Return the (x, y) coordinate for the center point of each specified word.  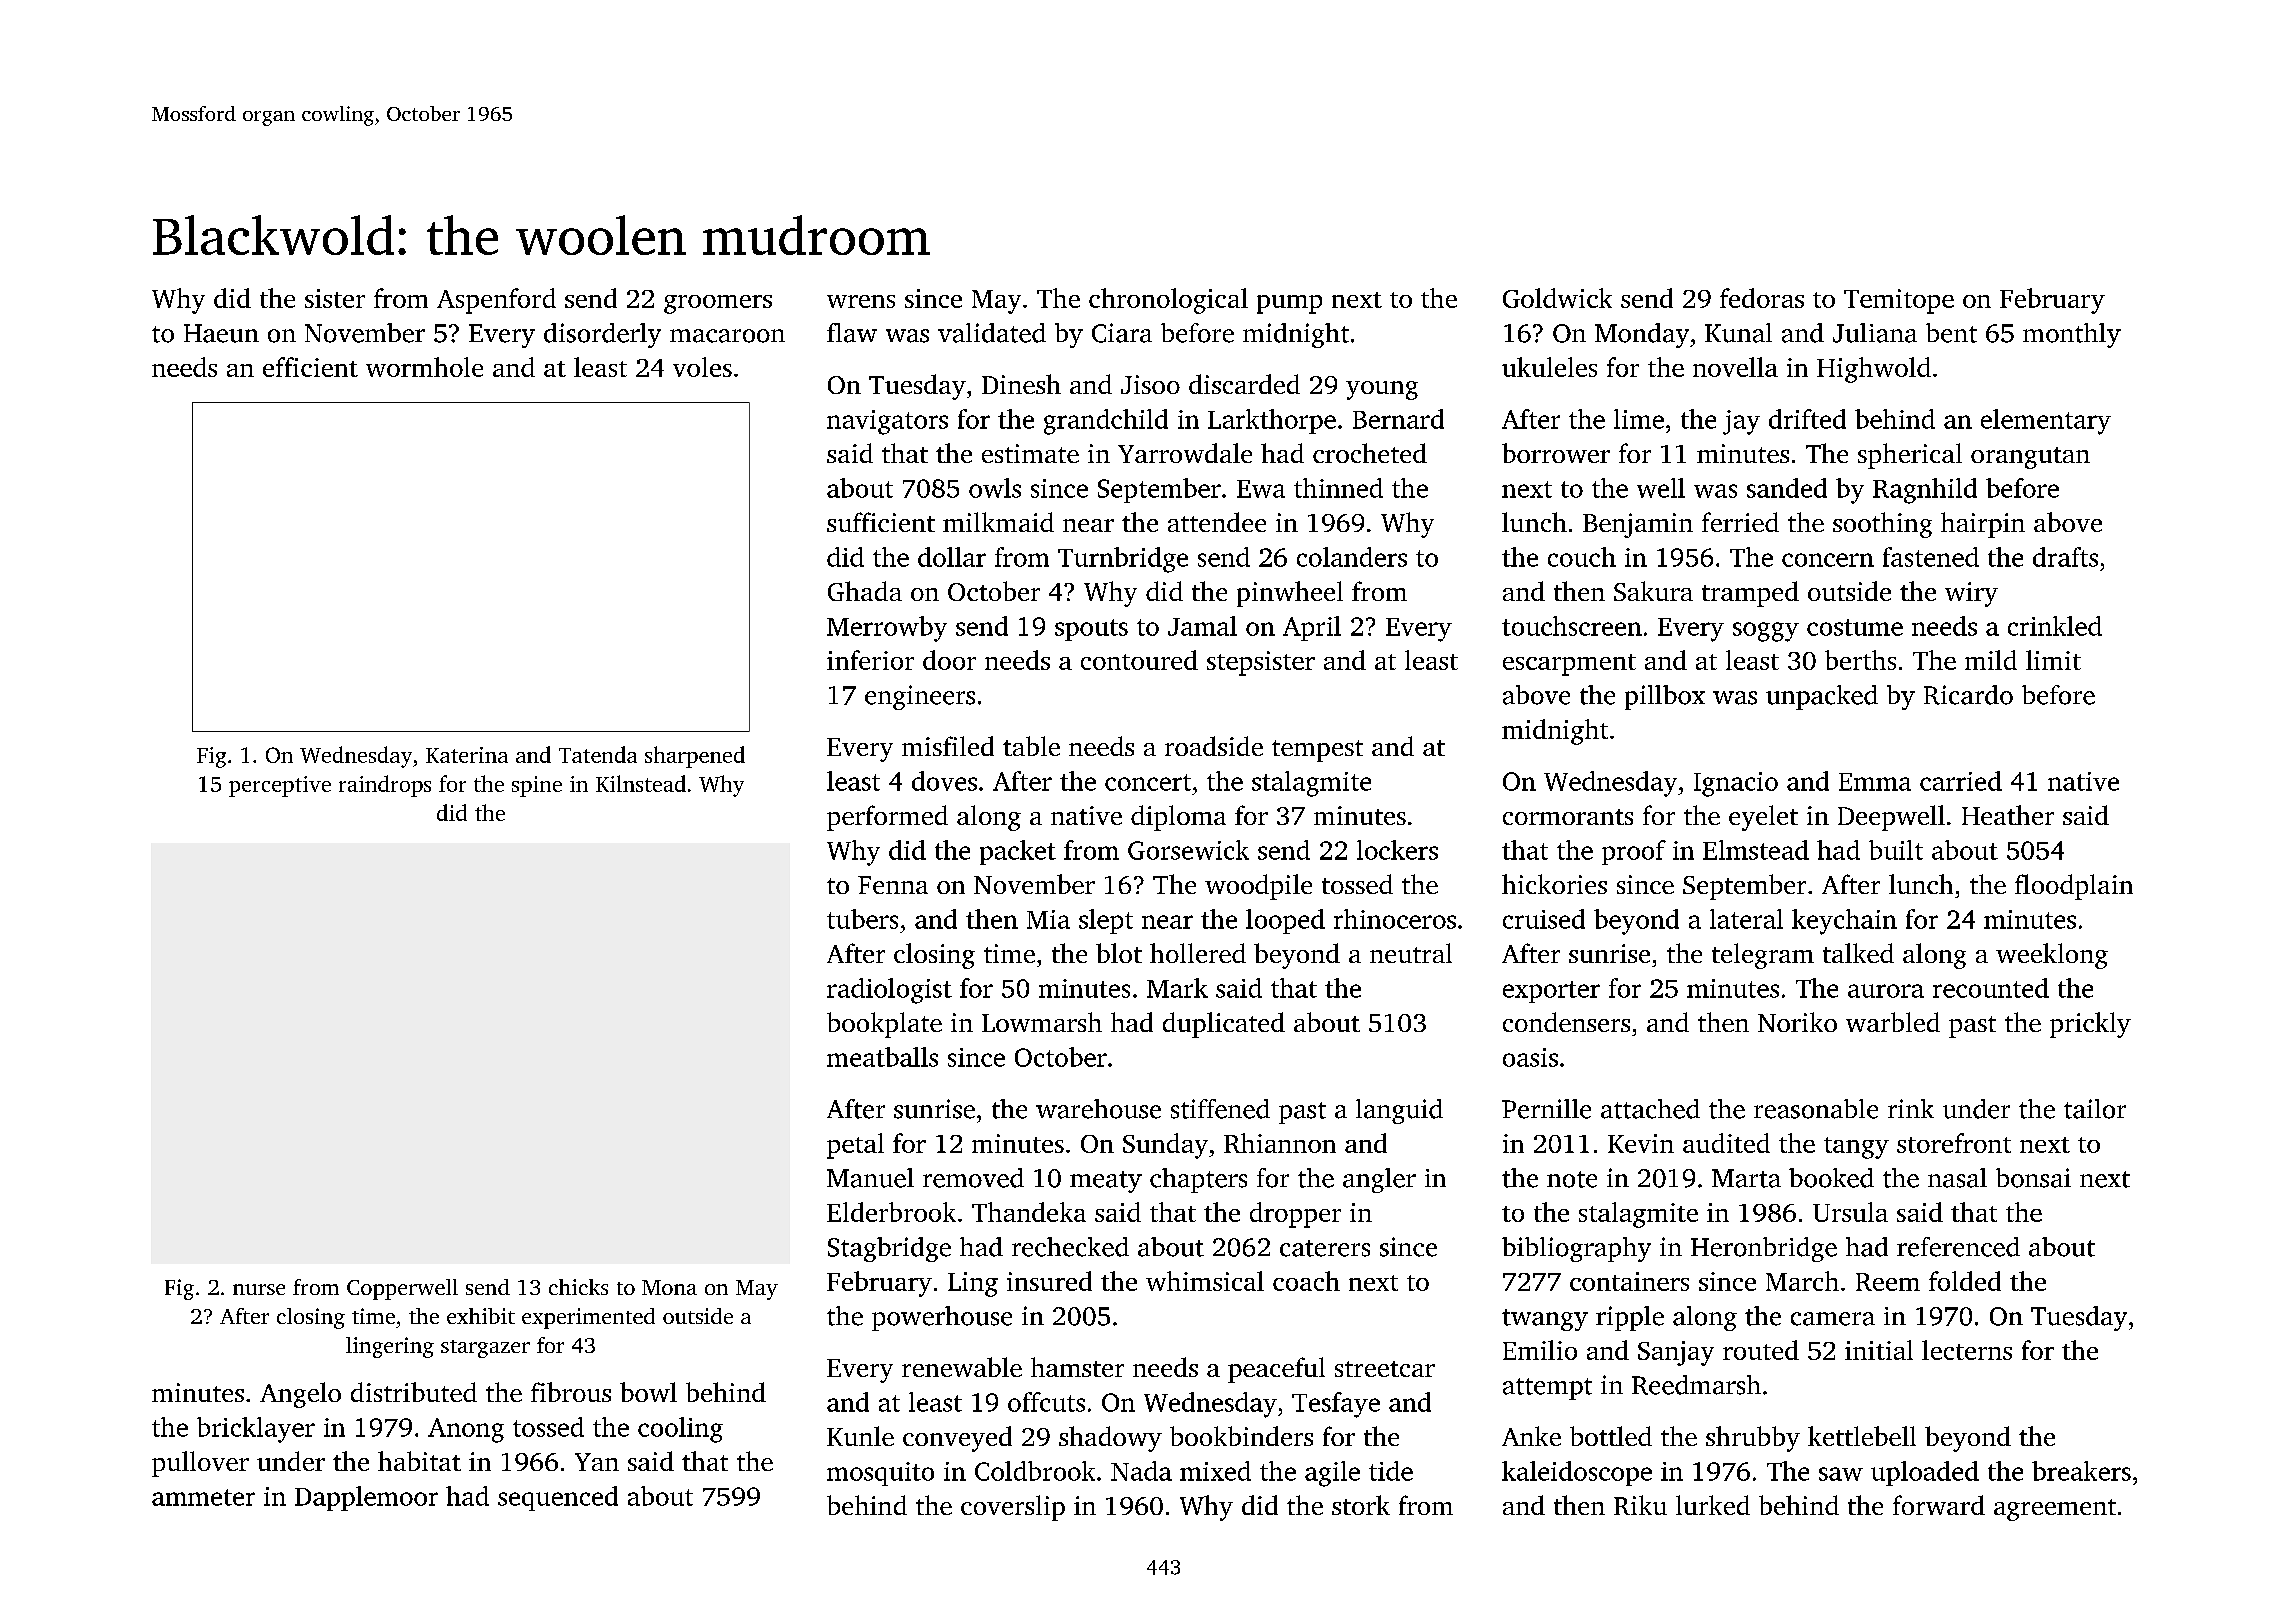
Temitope (1899, 301)
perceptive (280, 786)
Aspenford (496, 301)
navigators (887, 422)
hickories (1554, 884)
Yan (597, 1462)
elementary (2046, 422)
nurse (259, 1289)
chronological (1168, 301)
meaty (1106, 1182)
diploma (1178, 818)
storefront (1954, 1143)
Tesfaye (1336, 1405)
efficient (310, 367)
